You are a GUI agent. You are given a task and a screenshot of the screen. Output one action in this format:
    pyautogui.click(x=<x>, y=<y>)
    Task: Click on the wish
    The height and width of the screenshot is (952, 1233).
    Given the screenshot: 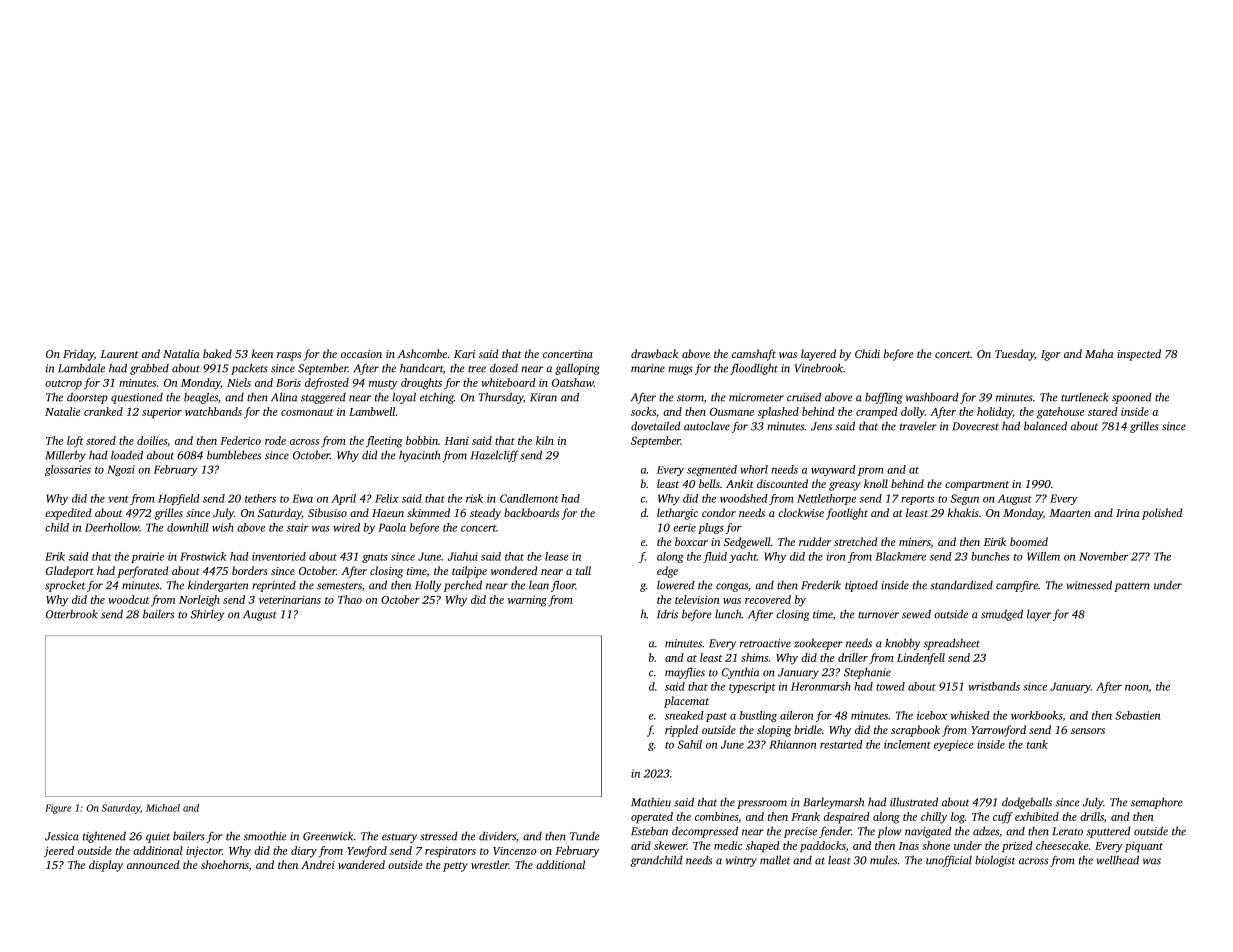 What is the action you would take?
    pyautogui.click(x=223, y=527)
